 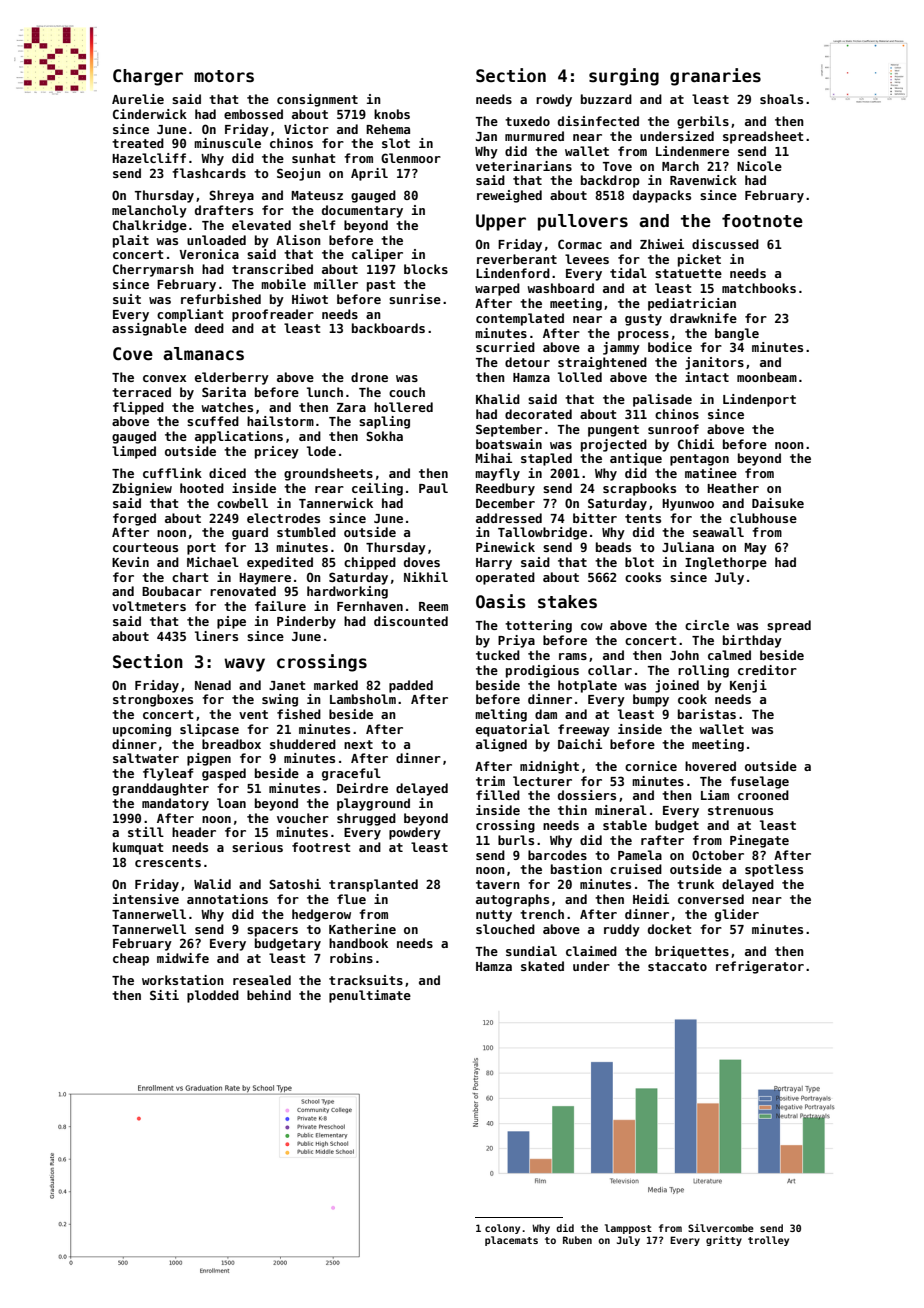 What do you see at coordinates (617, 166) in the screenshot?
I see `Tove` at bounding box center [617, 166].
